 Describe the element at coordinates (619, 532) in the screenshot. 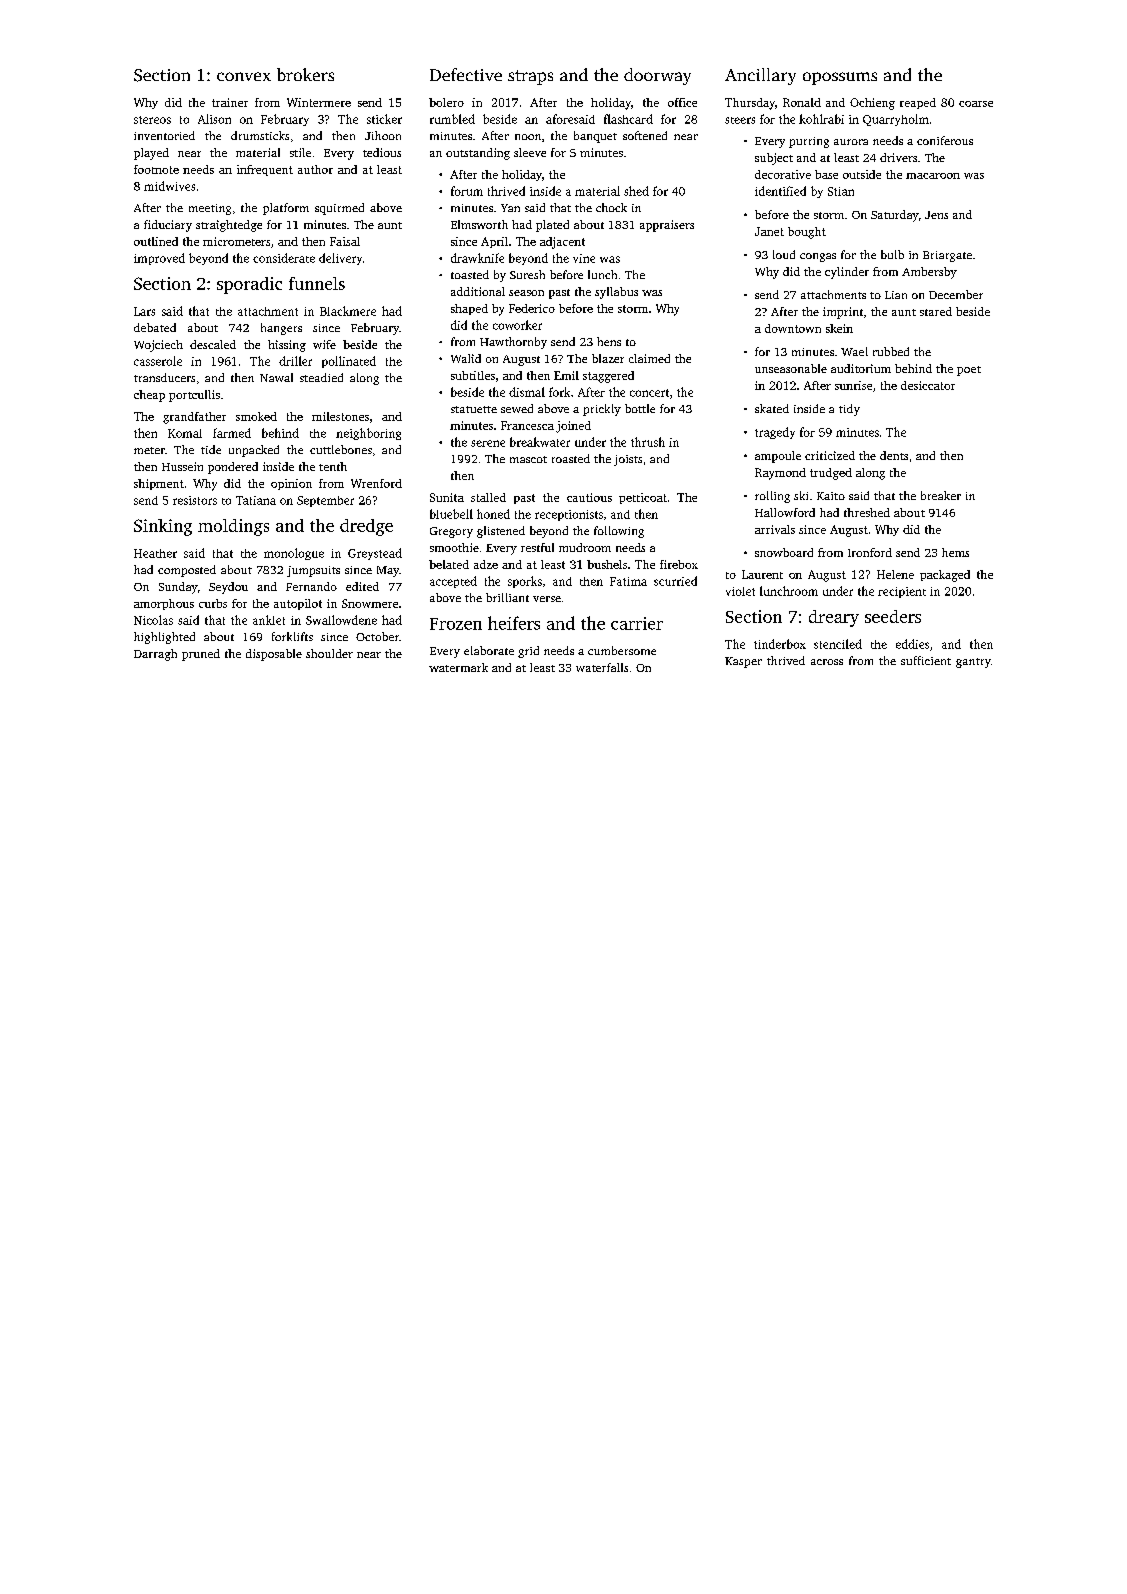

I see `following` at that location.
